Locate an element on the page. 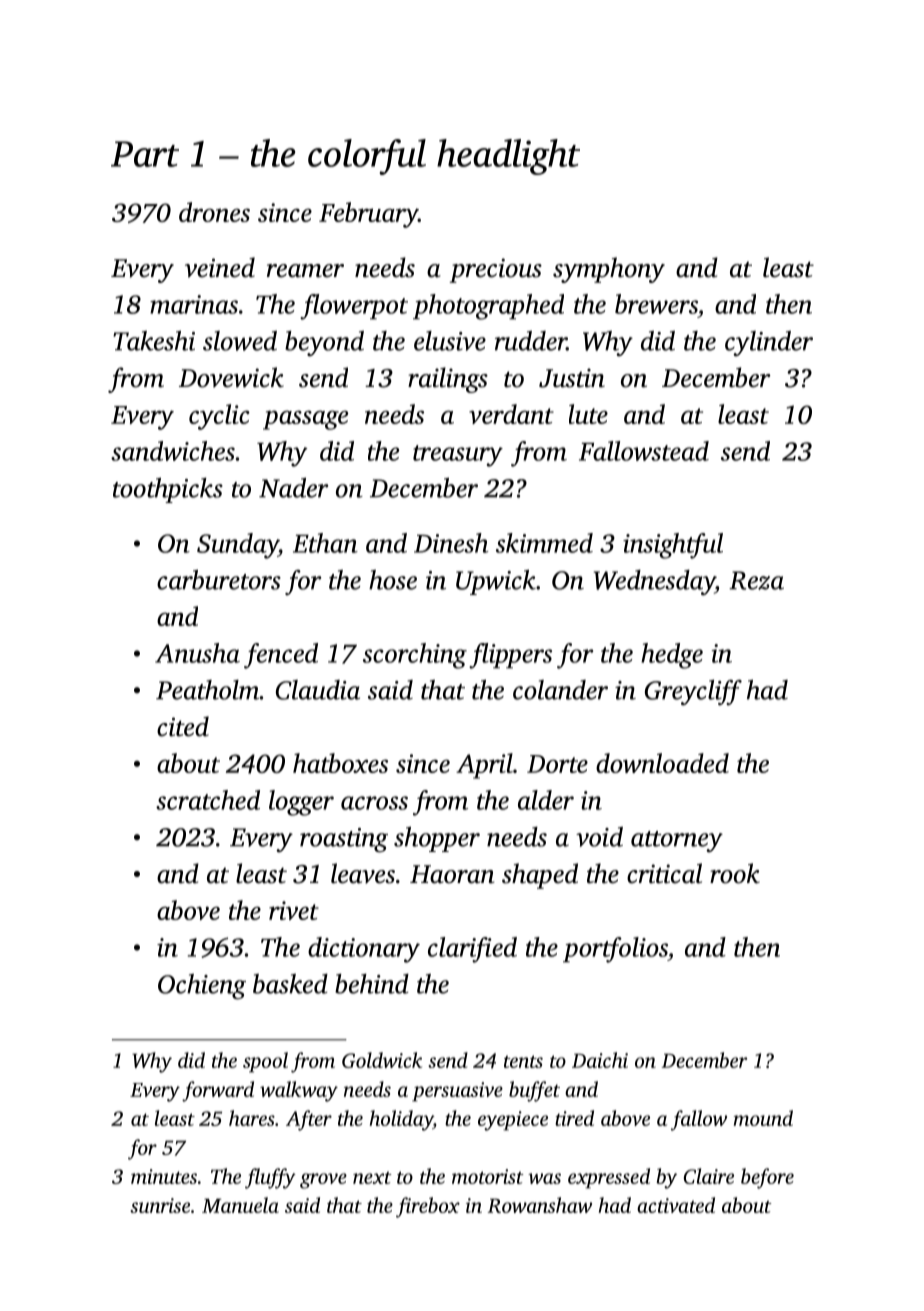 The width and height of the page is (924, 1311). Reza is located at coordinates (756, 580).
